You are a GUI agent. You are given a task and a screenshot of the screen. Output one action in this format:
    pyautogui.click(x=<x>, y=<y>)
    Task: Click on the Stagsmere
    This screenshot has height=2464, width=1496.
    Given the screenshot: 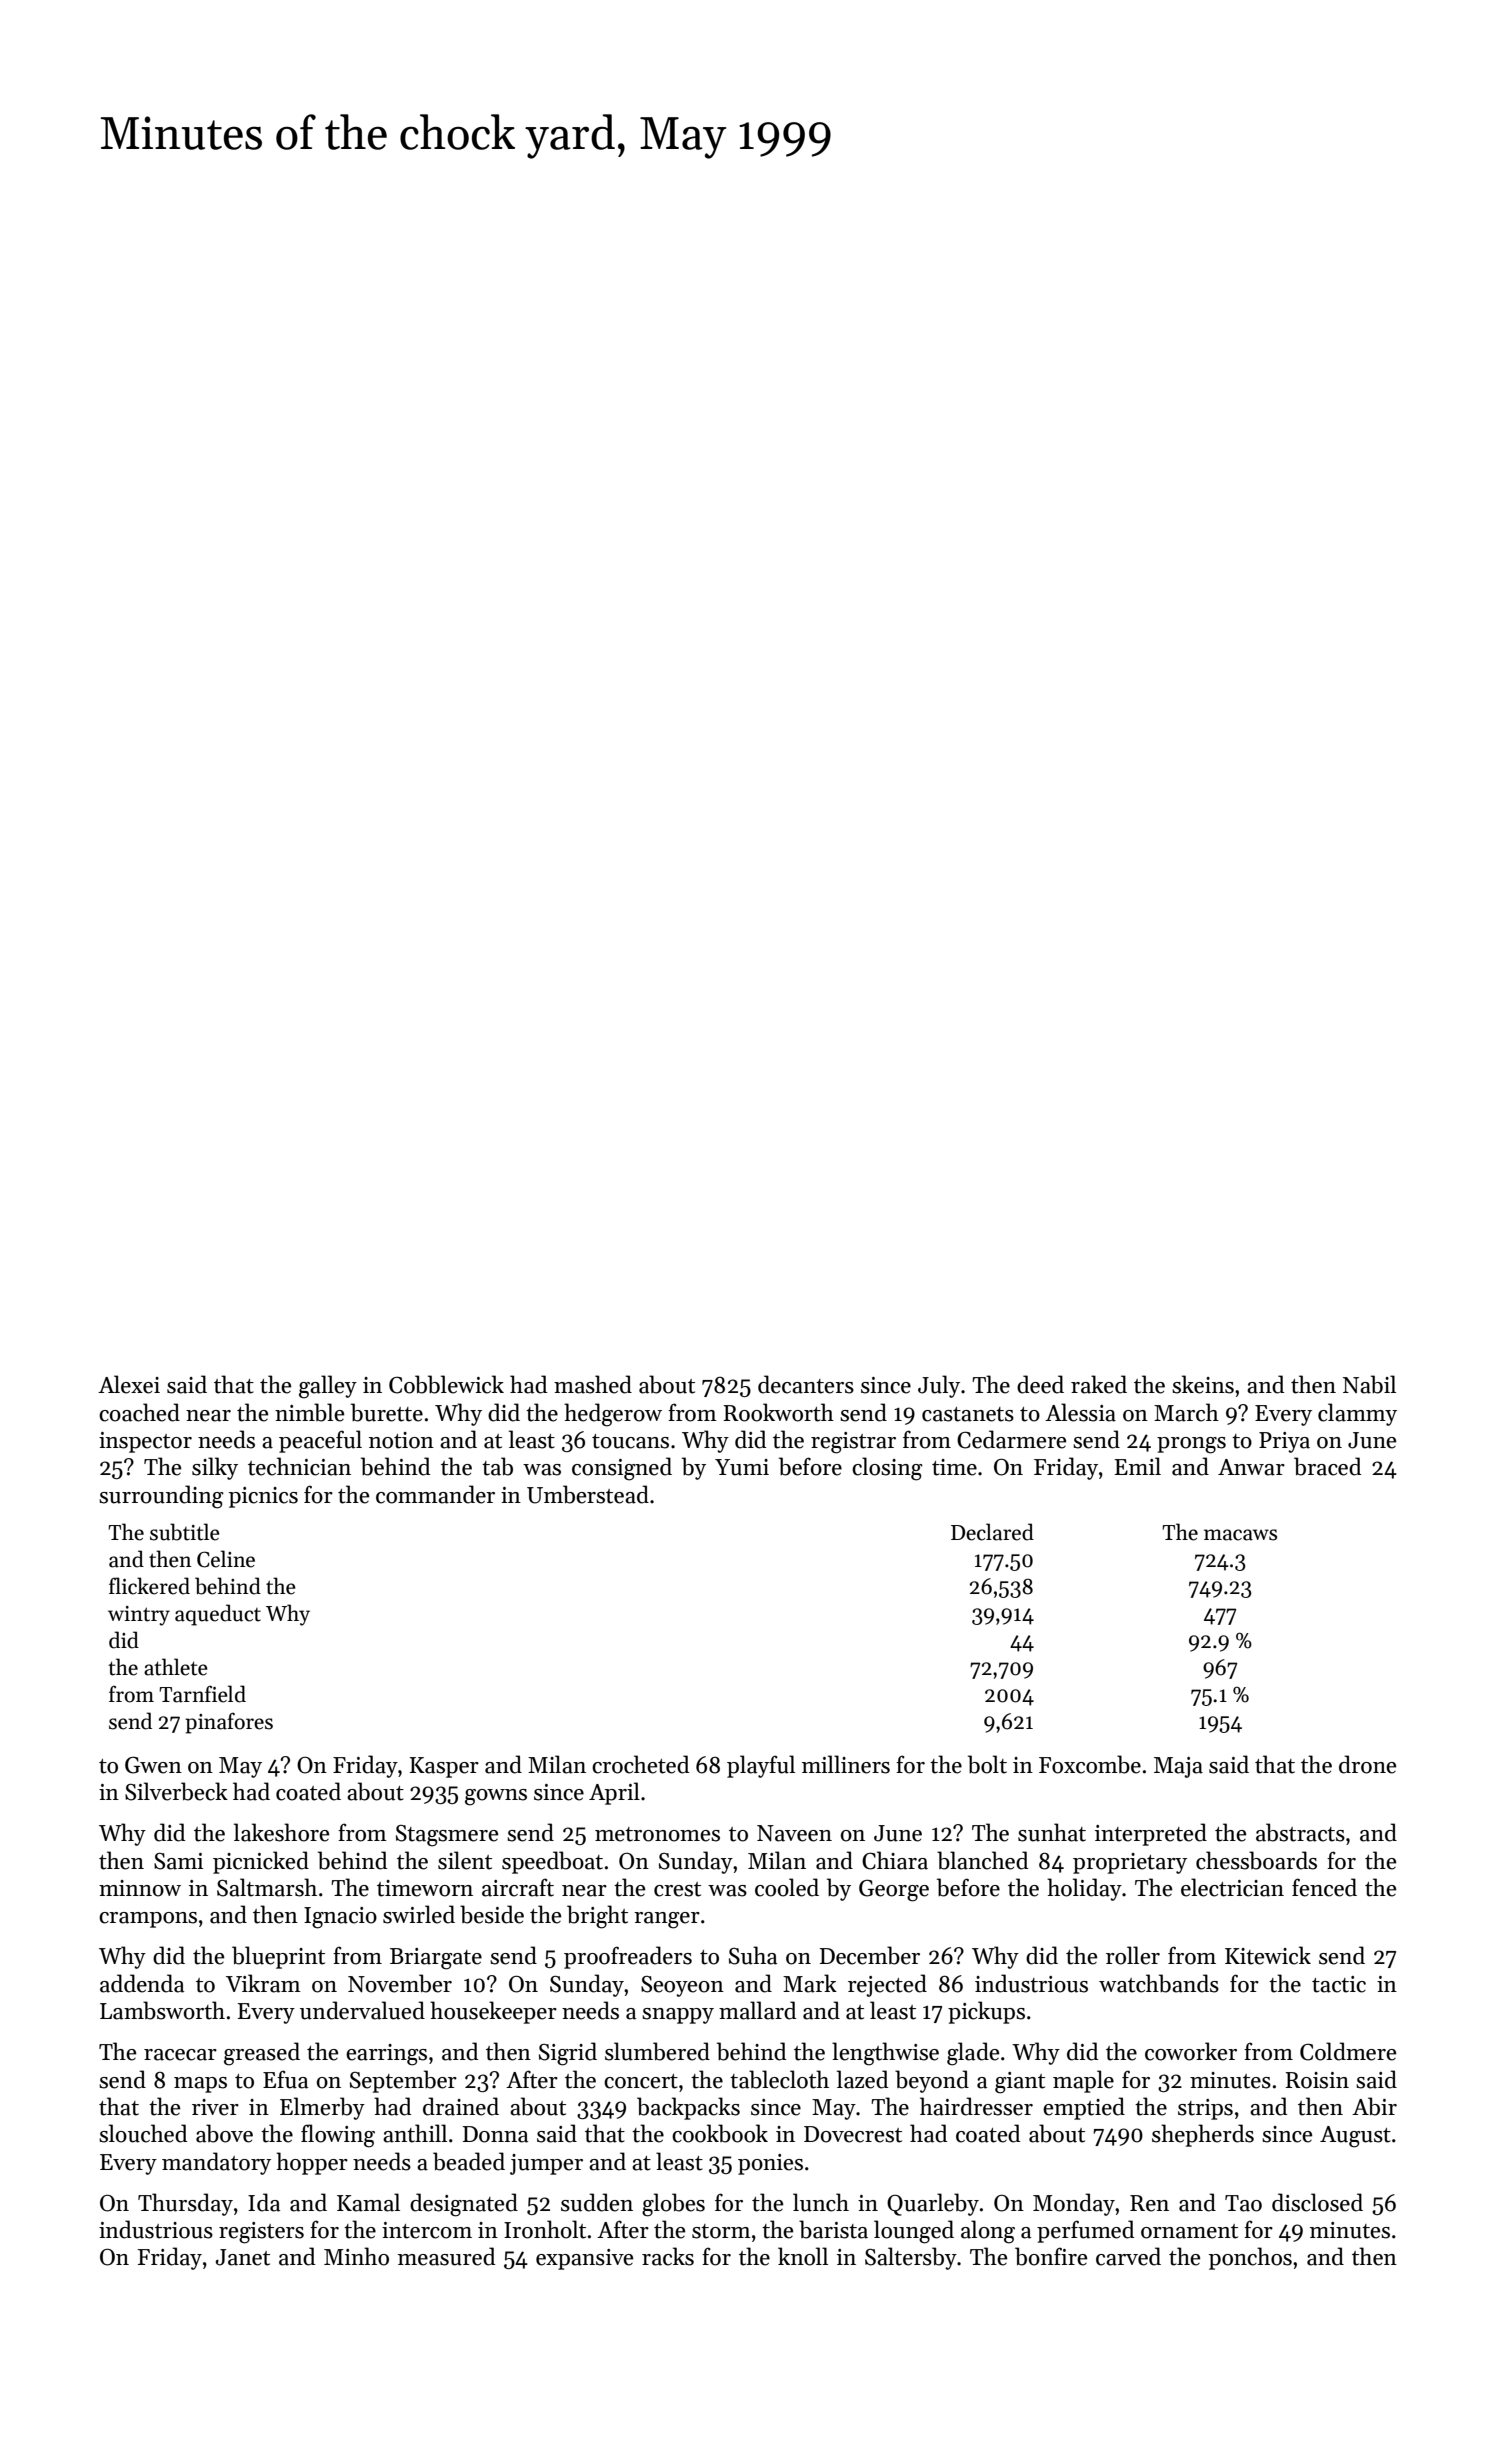 What is the action you would take?
    pyautogui.click(x=447, y=1836)
